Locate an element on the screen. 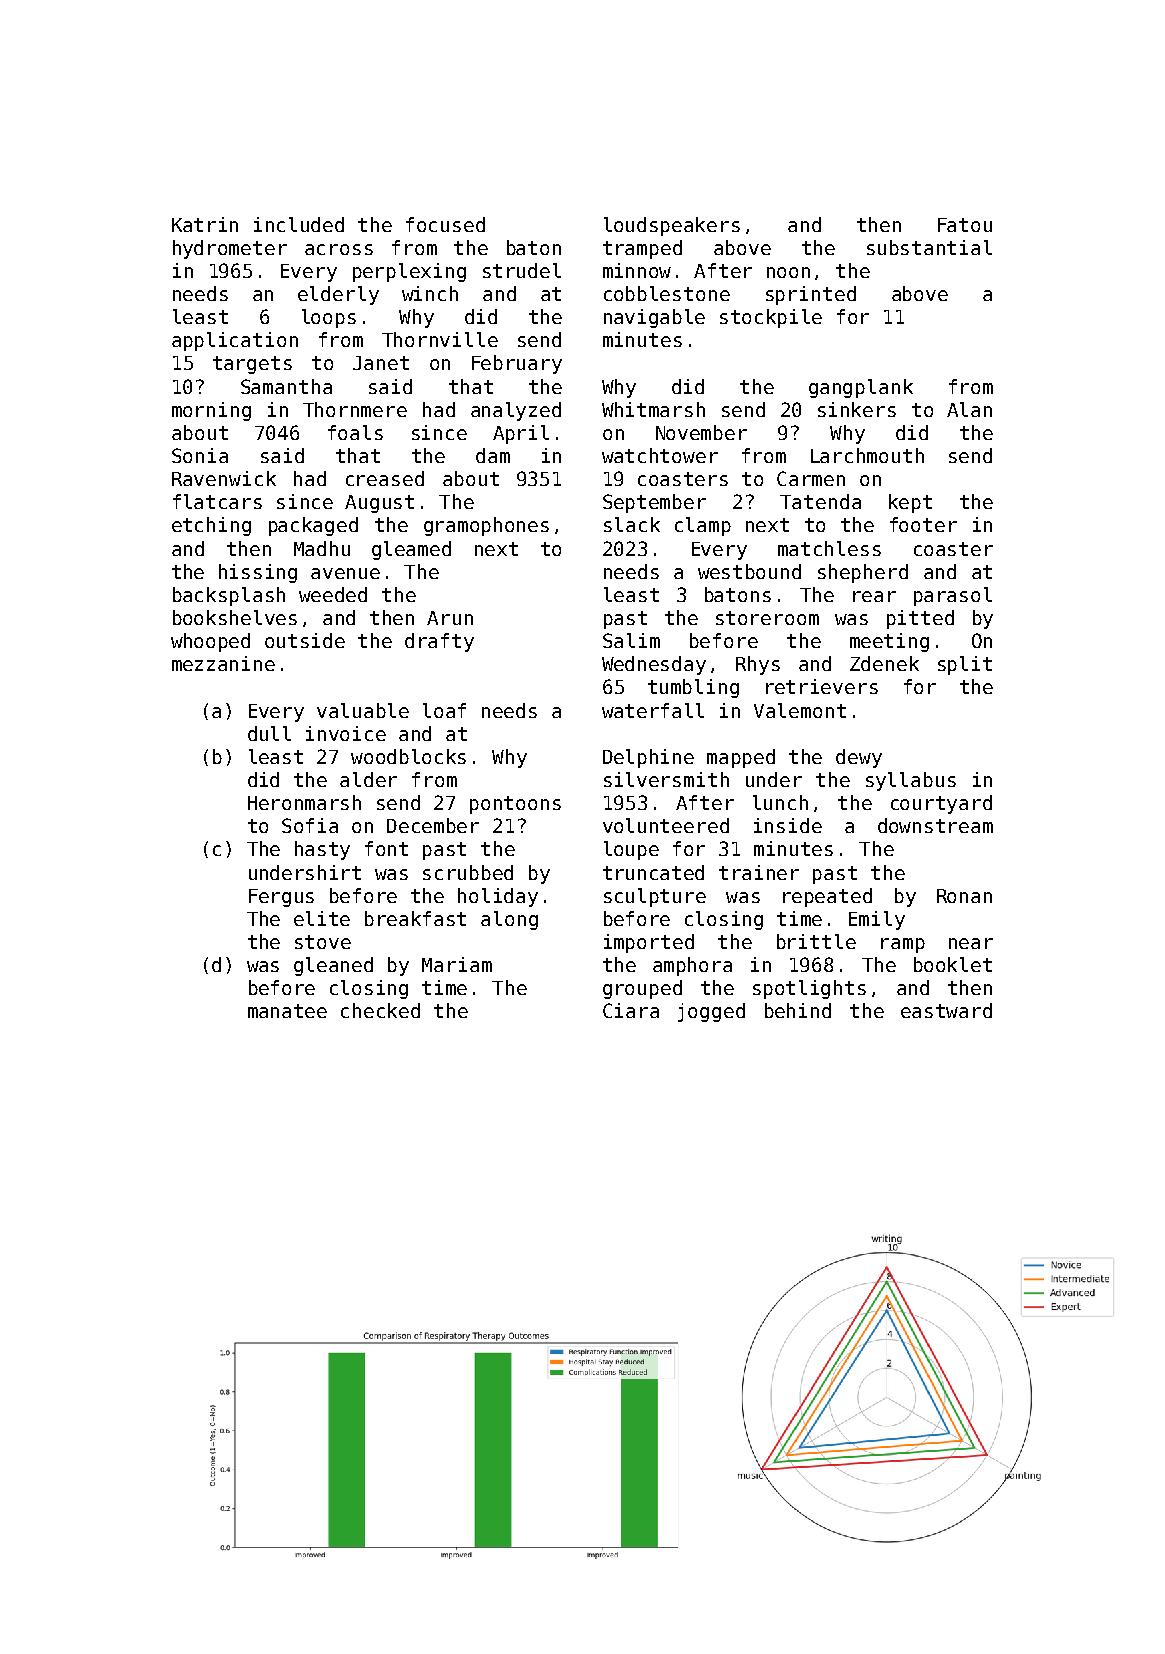 The image size is (1165, 1654). dam is located at coordinates (493, 455).
